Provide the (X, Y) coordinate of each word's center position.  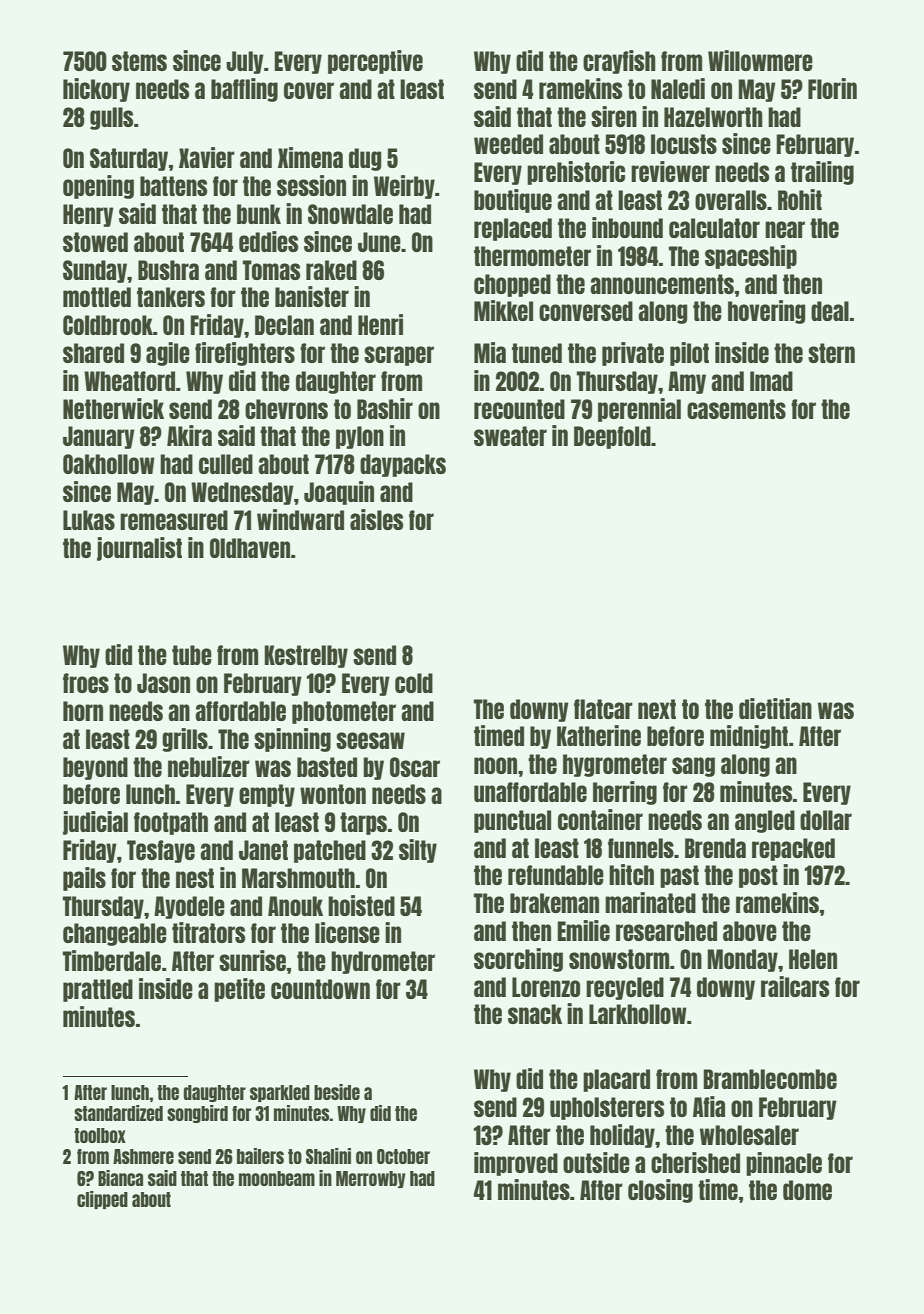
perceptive (375, 62)
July (245, 62)
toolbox (100, 1135)
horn (83, 711)
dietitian (775, 708)
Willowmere (760, 60)
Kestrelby (306, 656)
